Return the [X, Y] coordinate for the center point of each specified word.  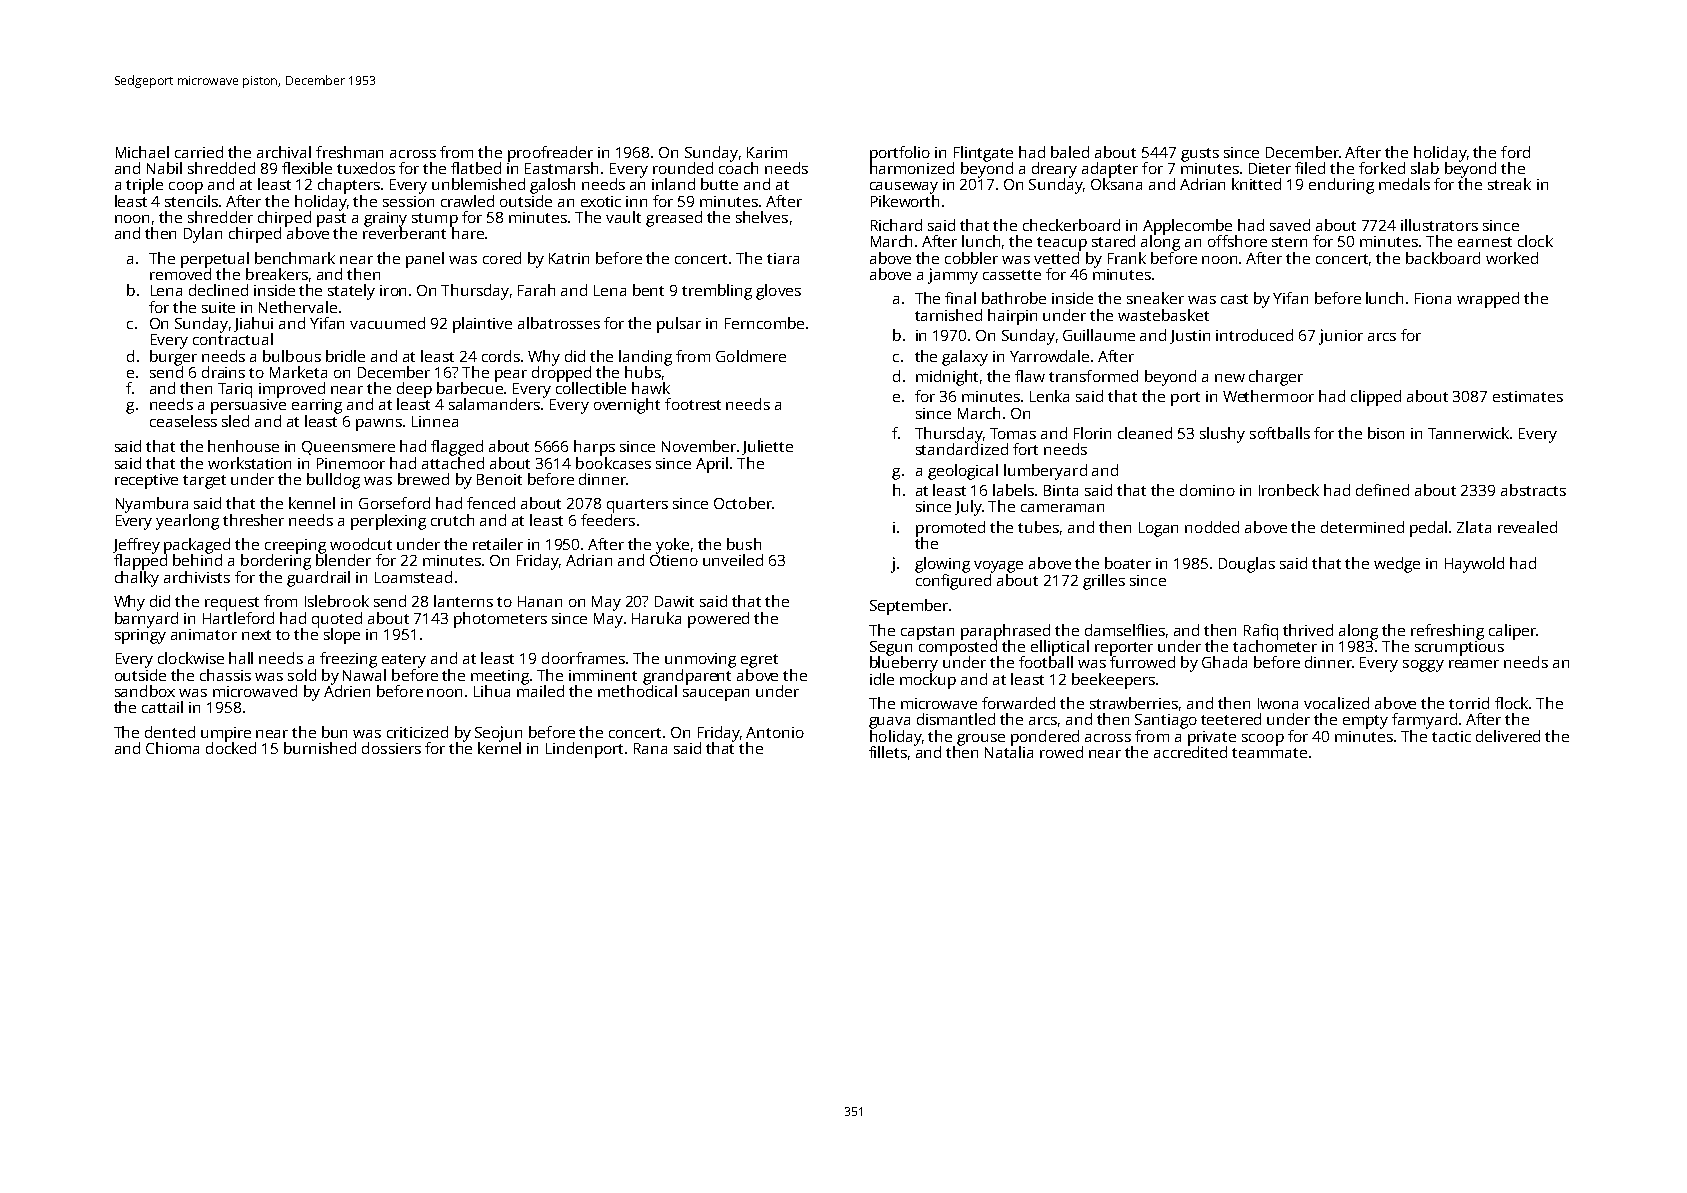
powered [718, 620]
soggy [1423, 666]
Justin [1190, 337]
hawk [651, 388]
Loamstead [413, 577]
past [331, 220]
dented [170, 732]
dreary [1054, 170]
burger [173, 358]
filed [1310, 168]
